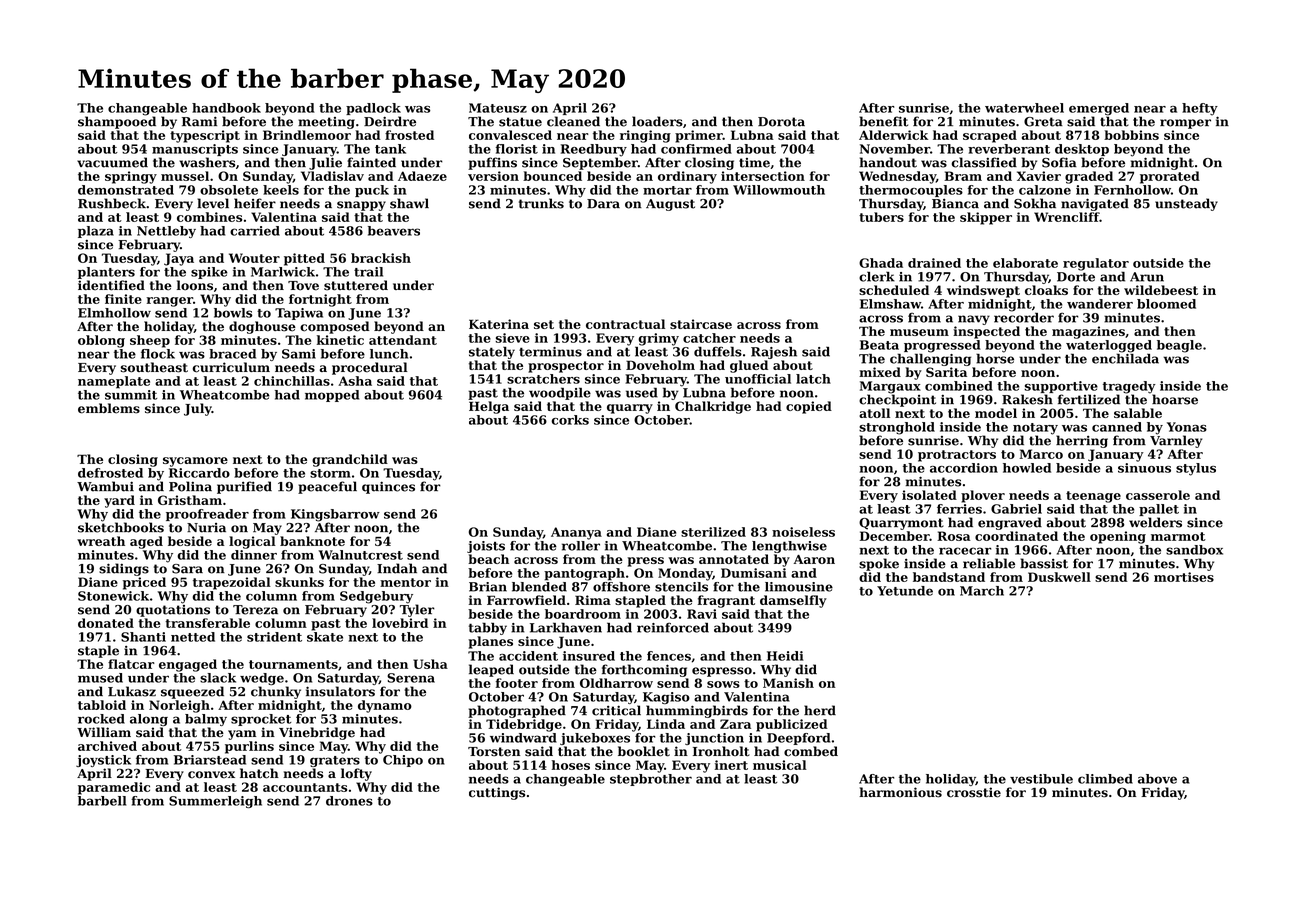 This document has width=1308, height=924. What do you see at coordinates (560, 393) in the document?
I see `woodpile` at bounding box center [560, 393].
